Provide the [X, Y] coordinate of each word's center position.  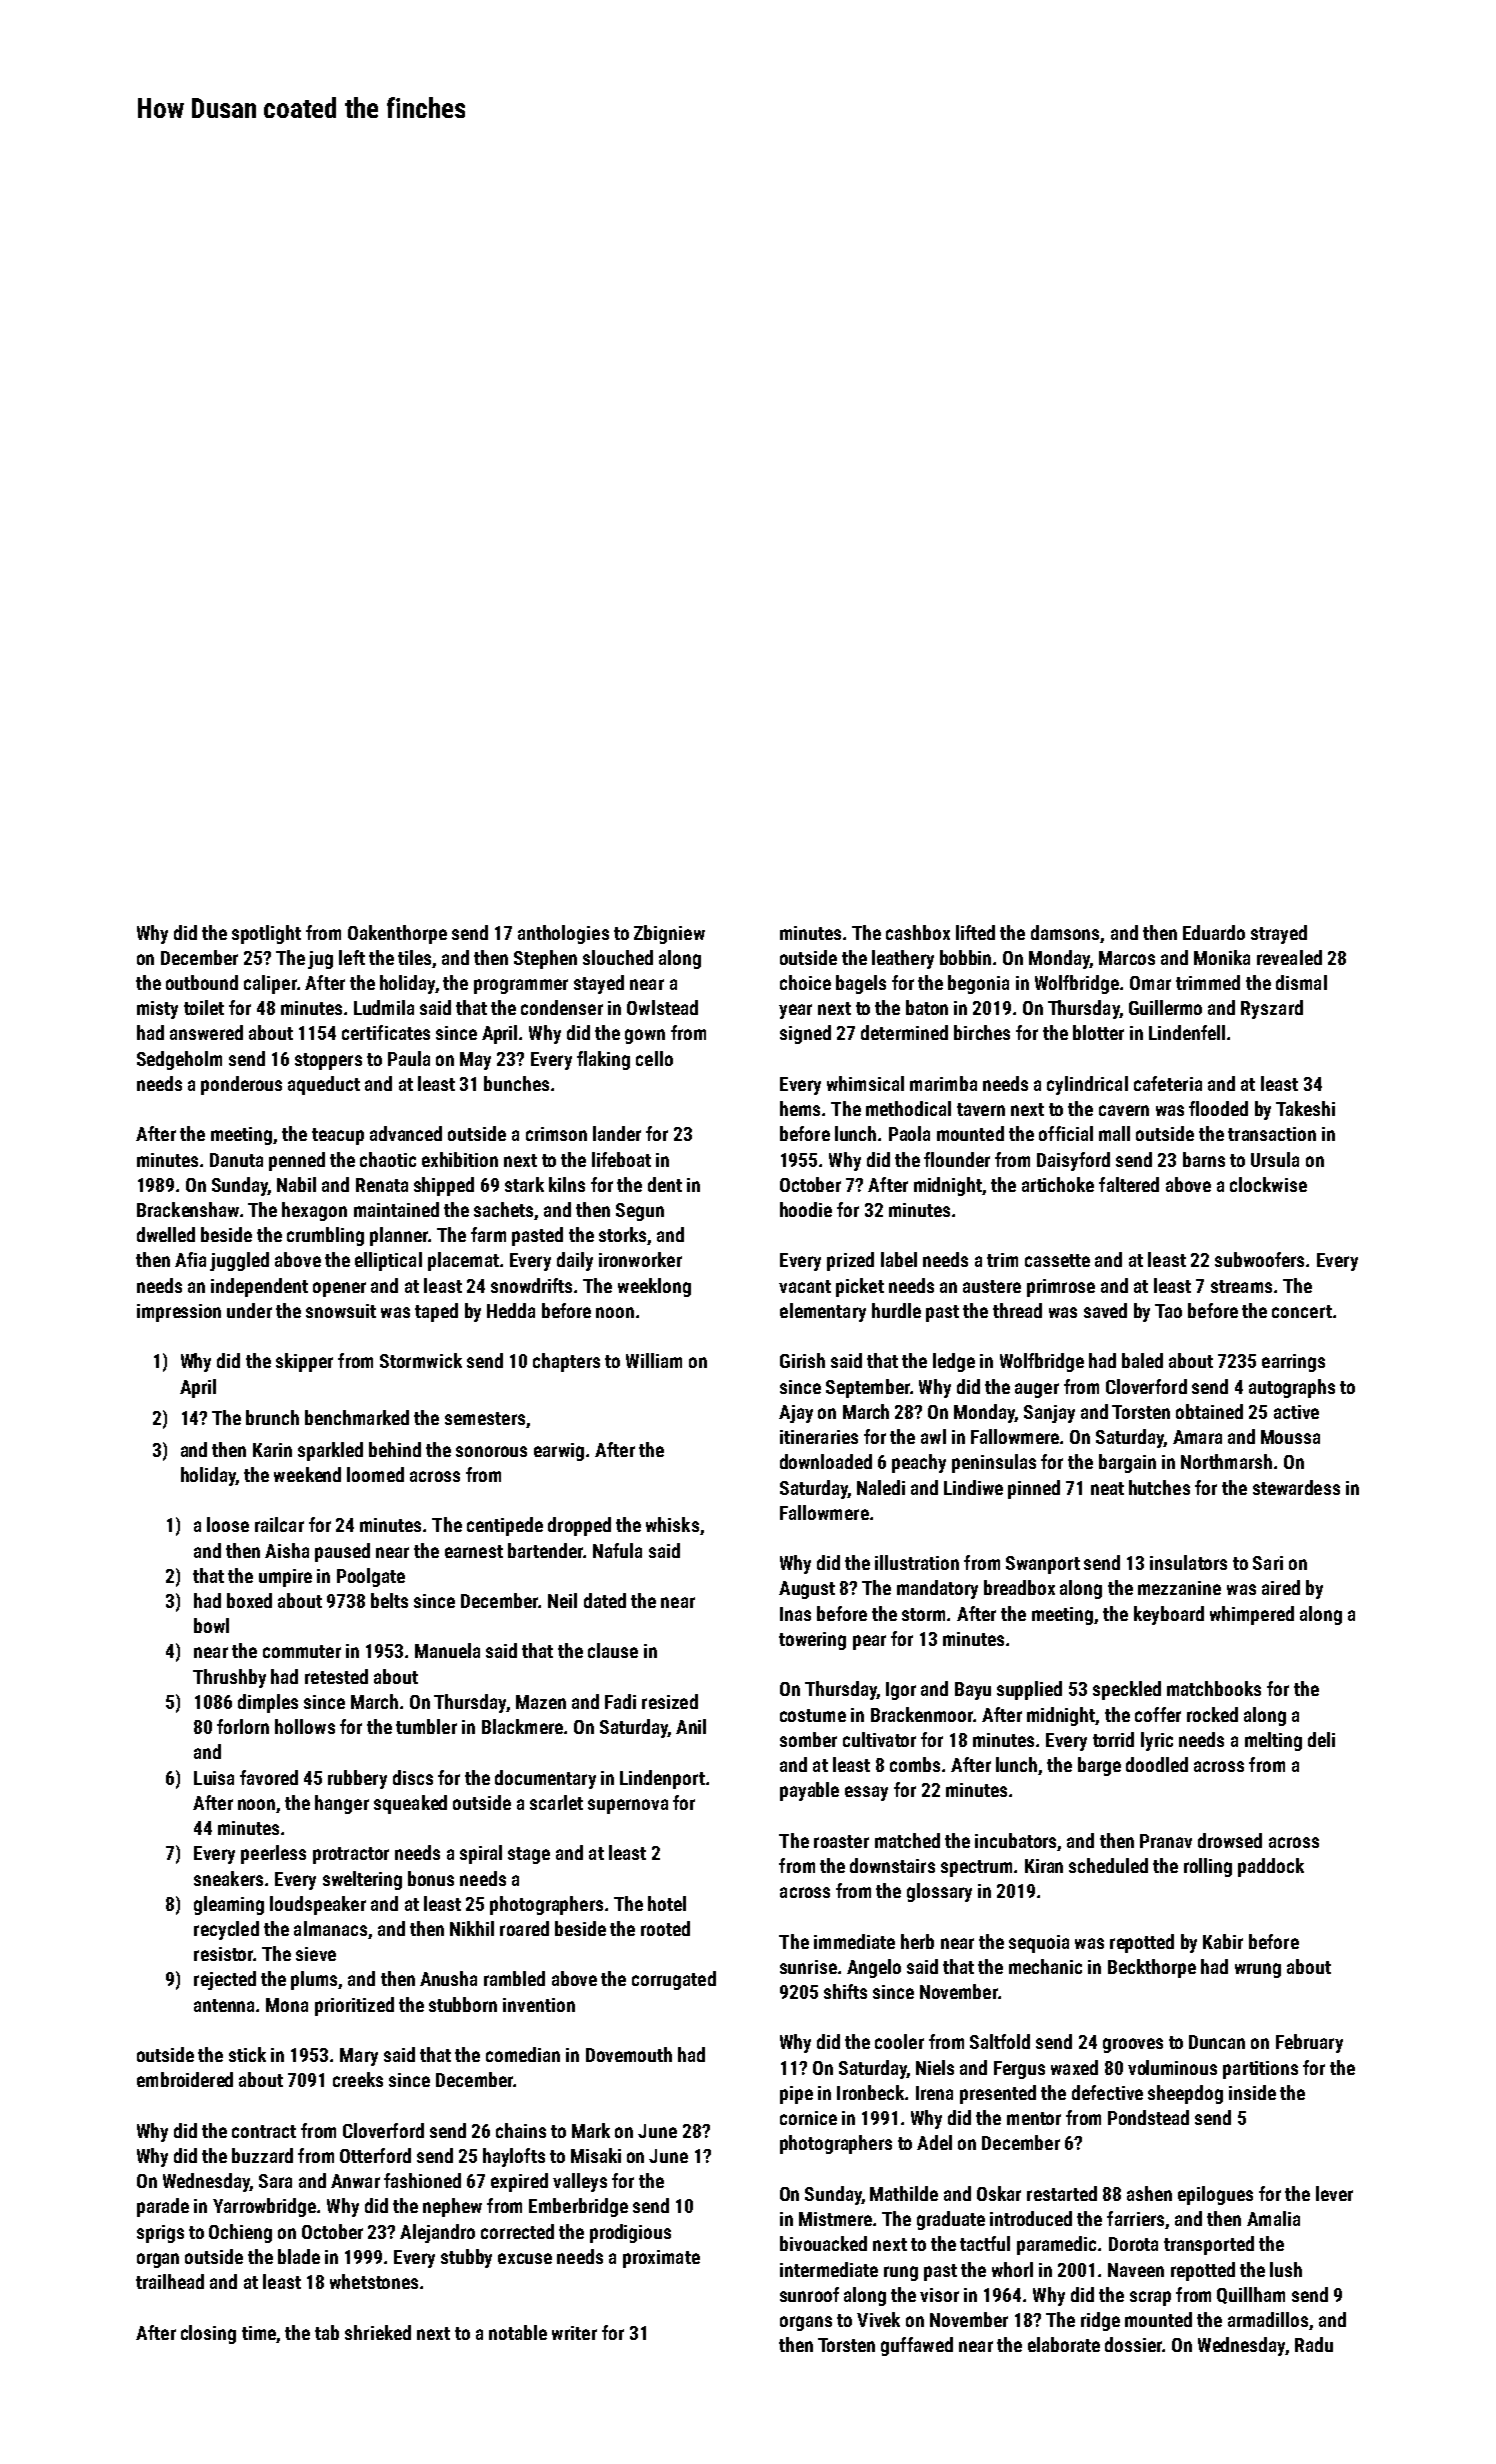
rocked [1212, 1714]
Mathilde [904, 2193]
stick [247, 2054]
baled [1142, 1360]
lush [1286, 2269]
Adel [934, 2142]
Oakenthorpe [397, 934]
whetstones [374, 2281]
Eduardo [1214, 932]
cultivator [879, 1739]
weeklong [654, 1287]
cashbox [918, 932]
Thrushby [229, 1678]
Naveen [1136, 2270]
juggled [239, 1261]
